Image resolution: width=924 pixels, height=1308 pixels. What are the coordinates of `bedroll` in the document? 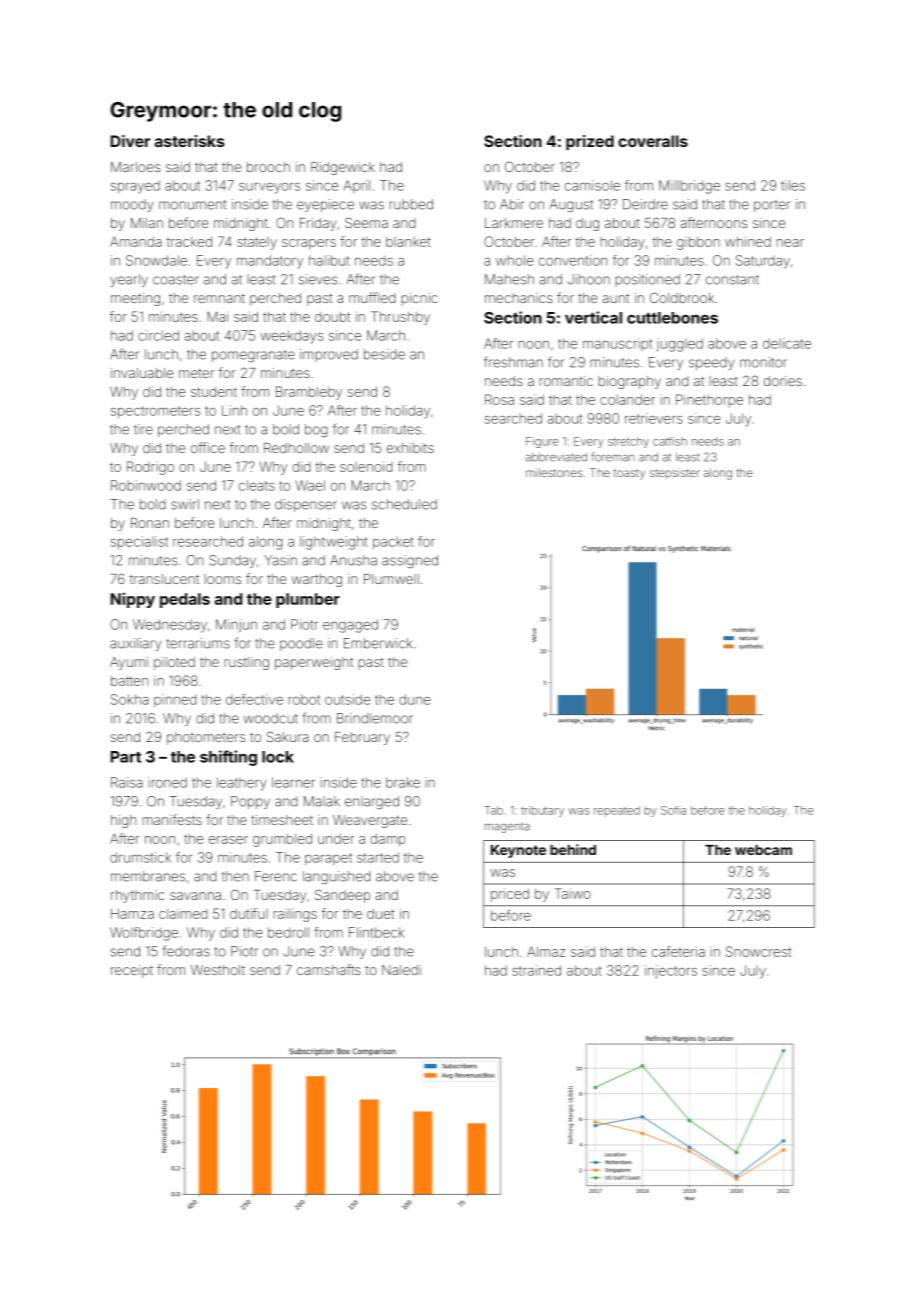 It's located at (288, 932).
